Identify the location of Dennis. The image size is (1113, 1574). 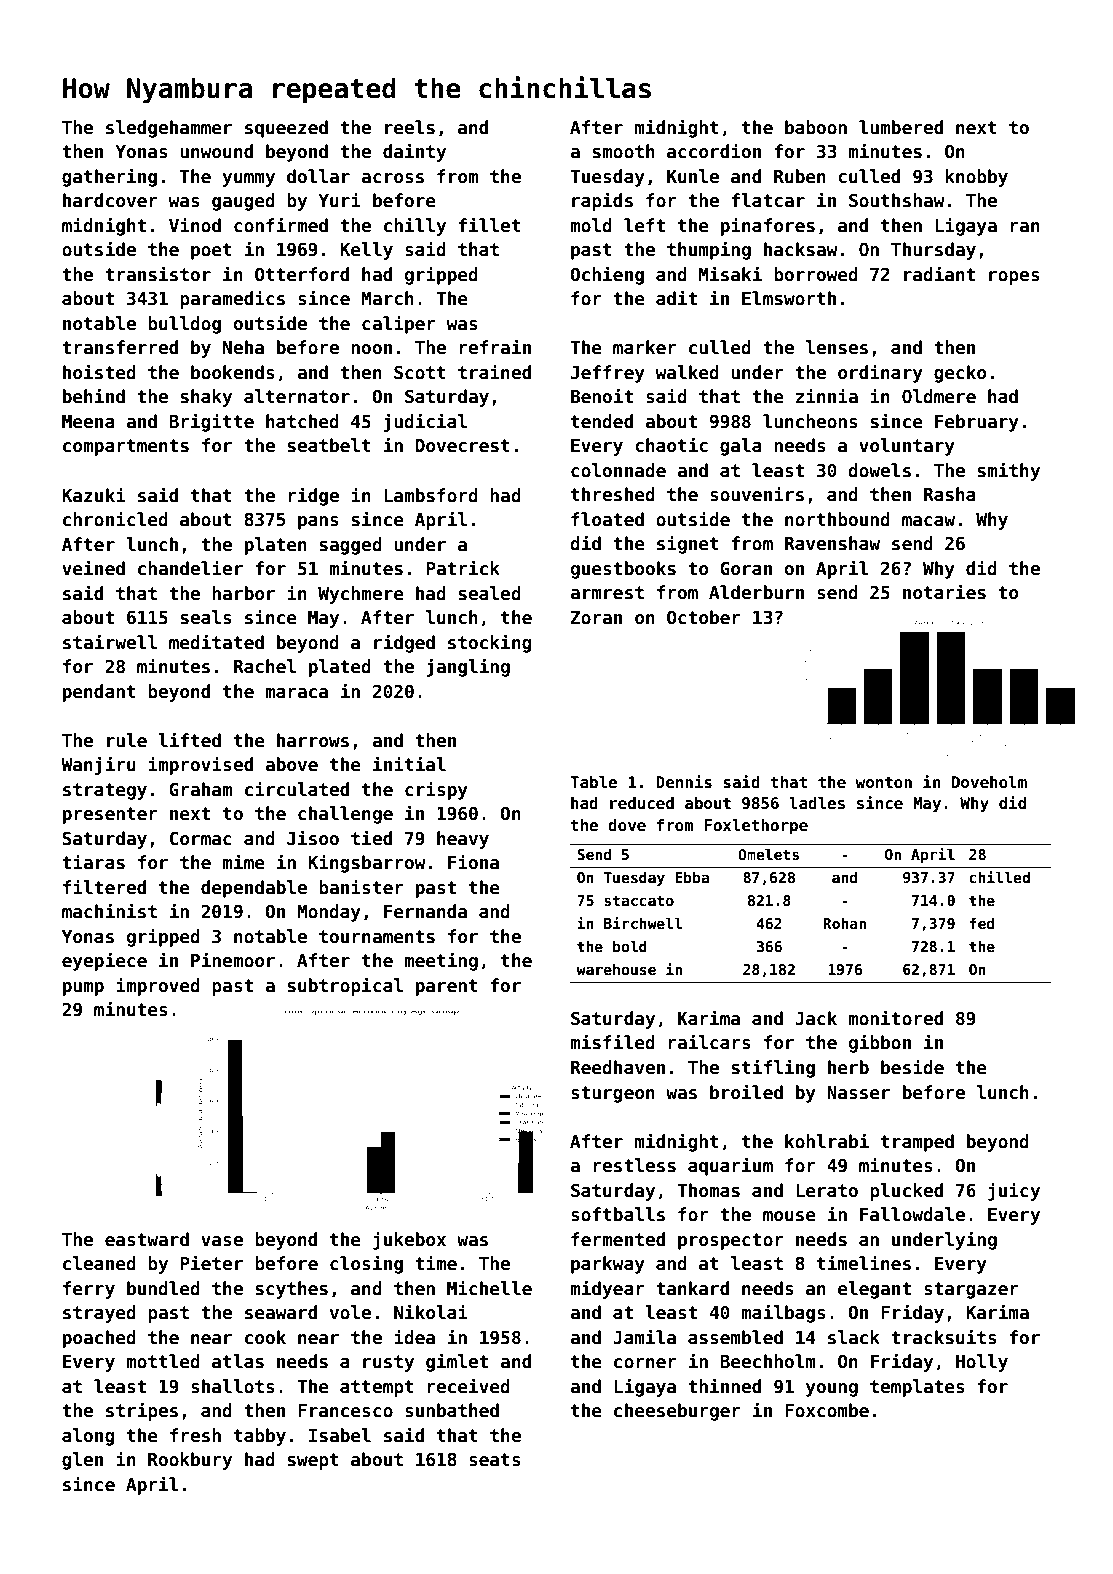
(684, 782).
